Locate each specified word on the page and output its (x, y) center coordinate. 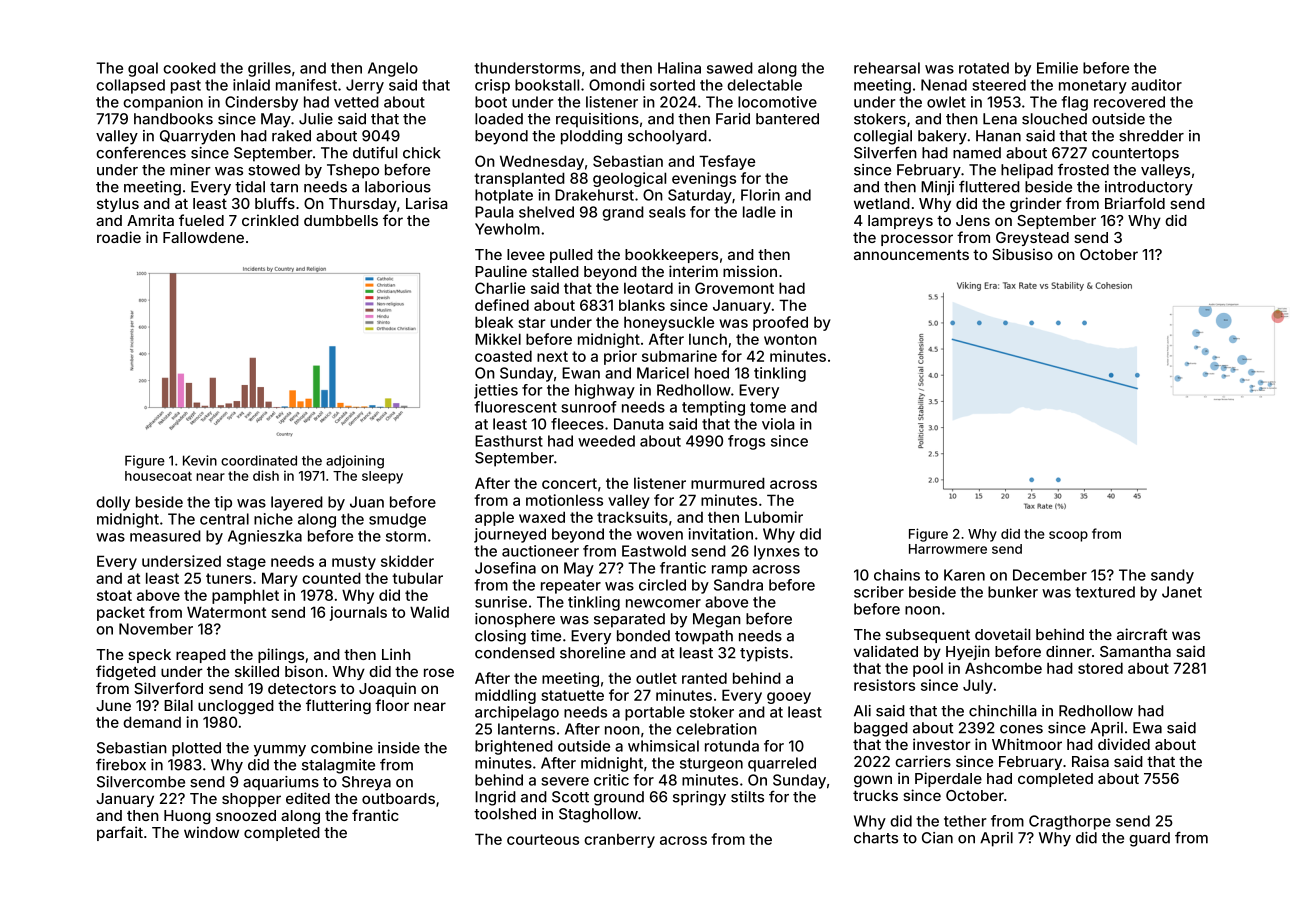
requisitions (597, 120)
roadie (119, 237)
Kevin (200, 460)
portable (655, 713)
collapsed (130, 86)
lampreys (900, 222)
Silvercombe (141, 782)
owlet (946, 102)
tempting (713, 408)
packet (121, 613)
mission (750, 271)
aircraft (1142, 634)
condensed (515, 653)
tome (768, 407)
